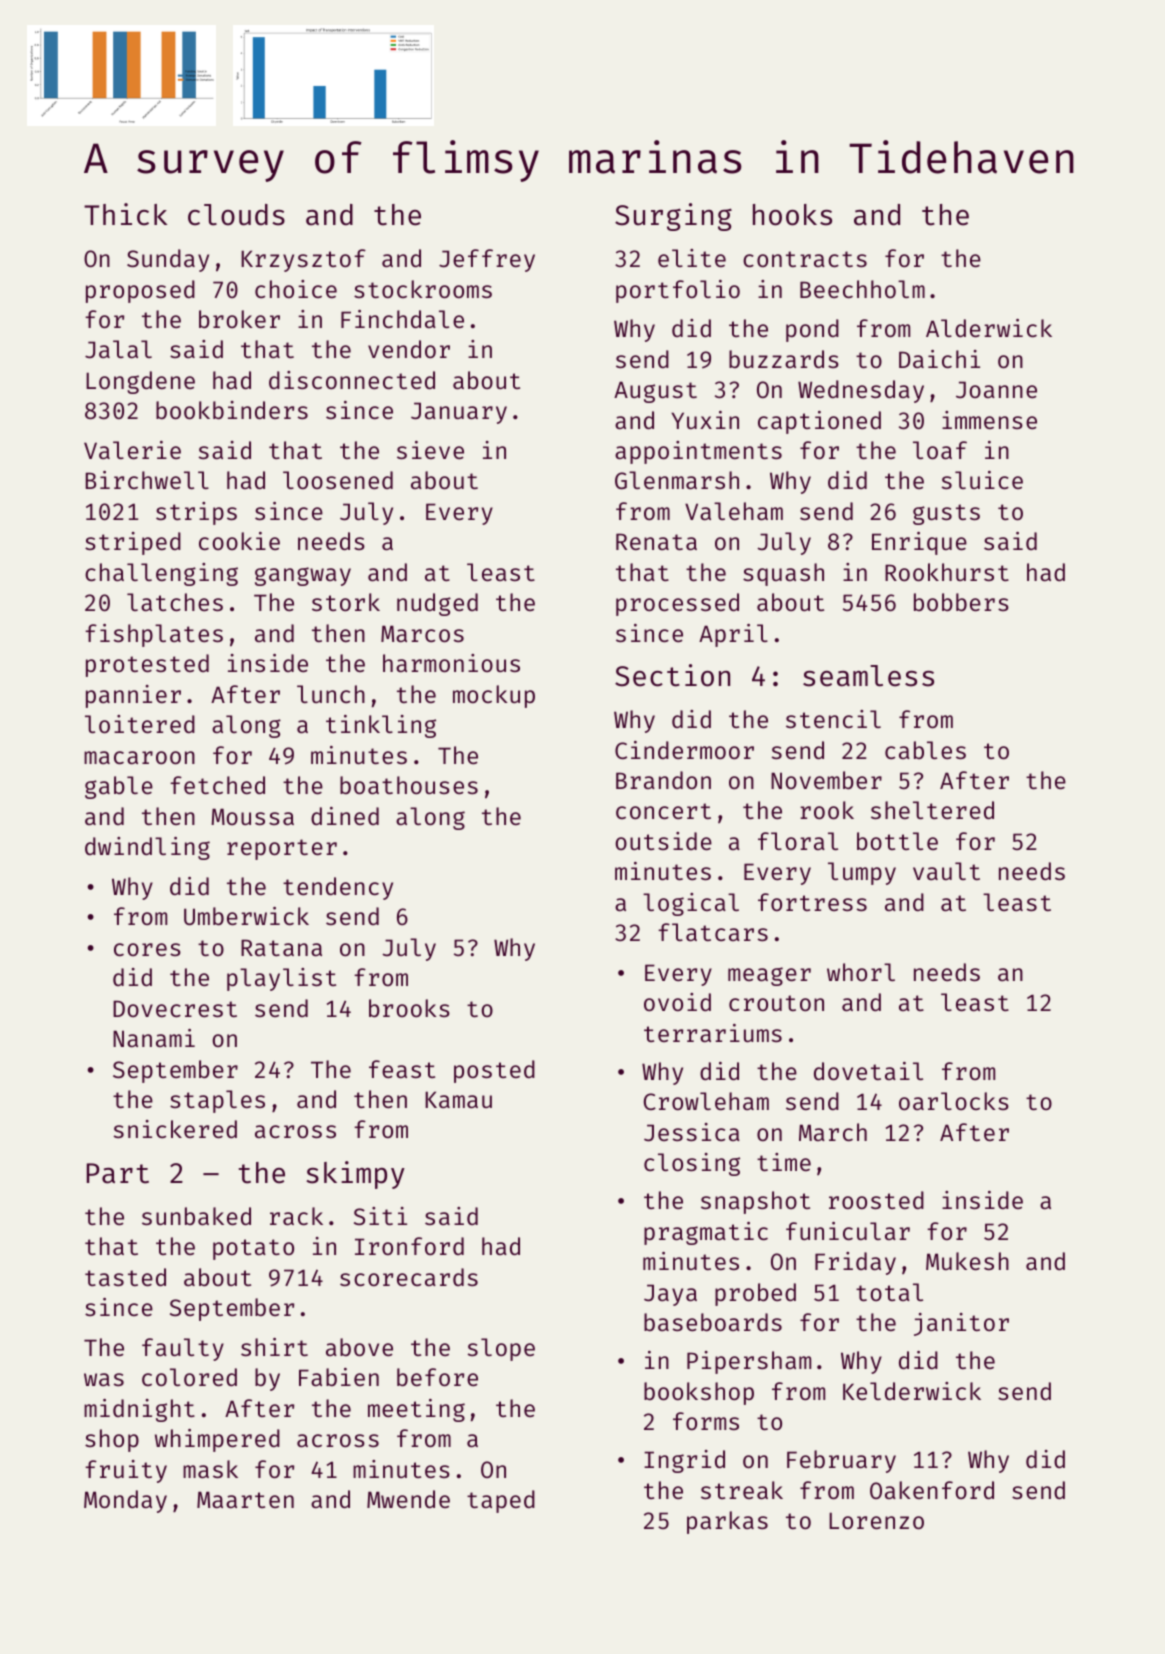 The width and height of the document is (1165, 1654). Describe the element at coordinates (175, 1008) in the document. I see `Dovecrest` at that location.
